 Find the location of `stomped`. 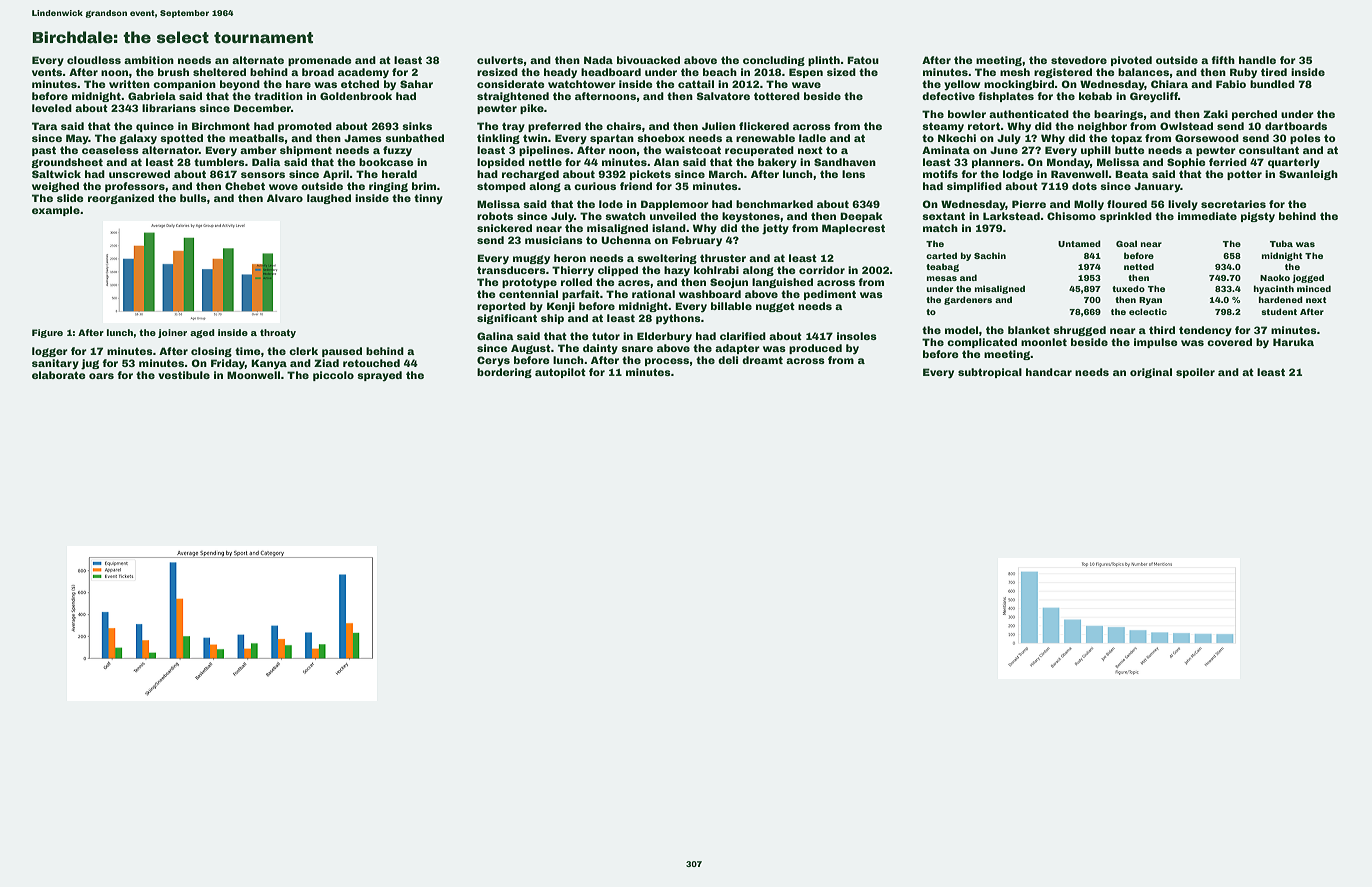

stomped is located at coordinates (501, 187).
